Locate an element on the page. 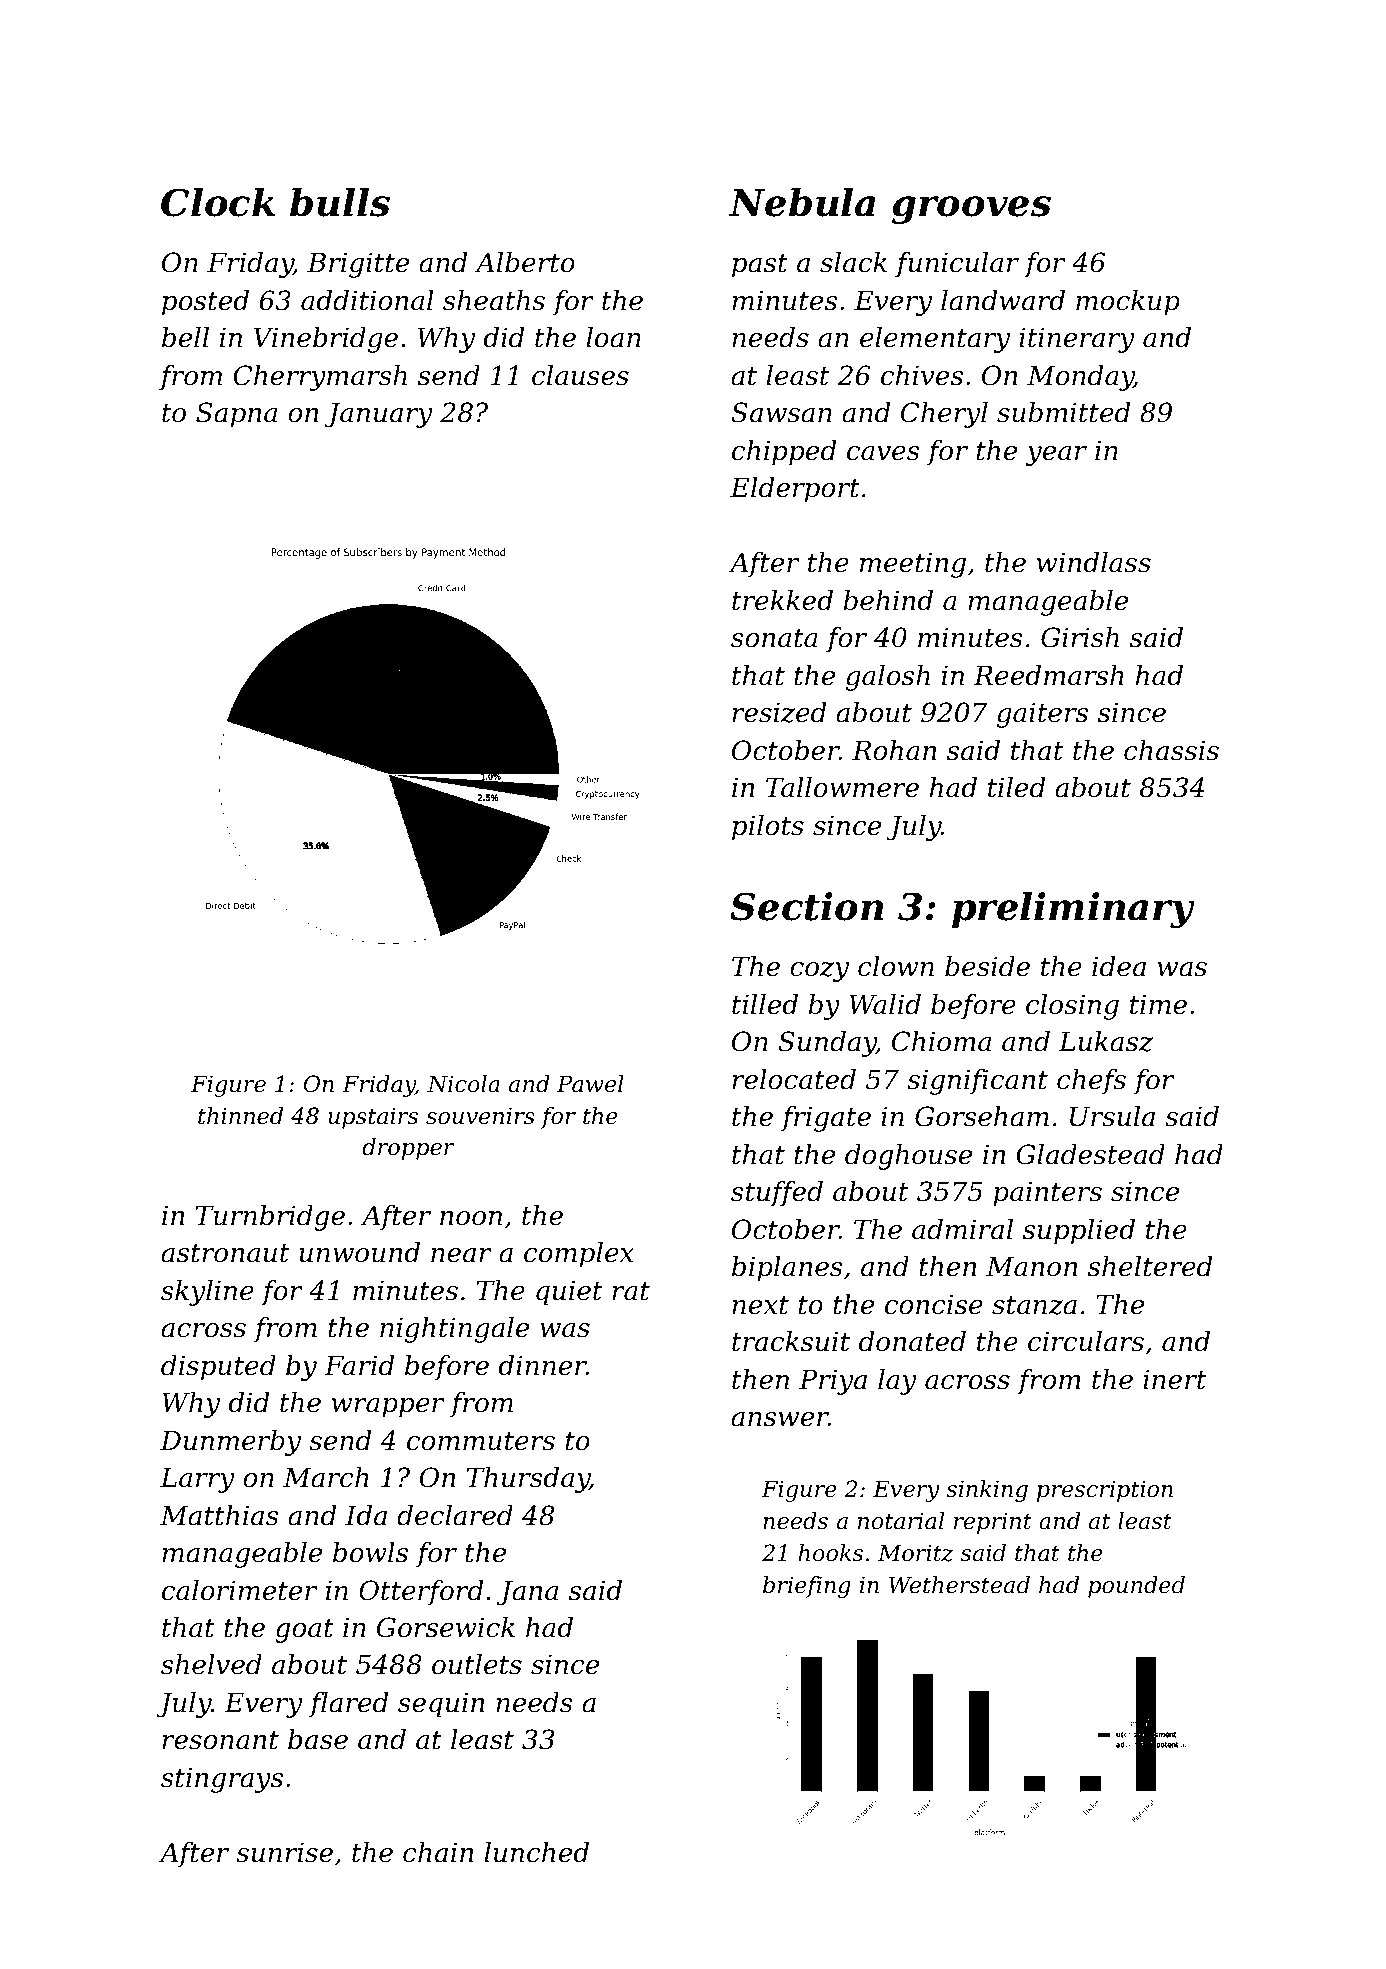 This page has width=1386, height=1969. sunrise is located at coordinates (284, 1852).
